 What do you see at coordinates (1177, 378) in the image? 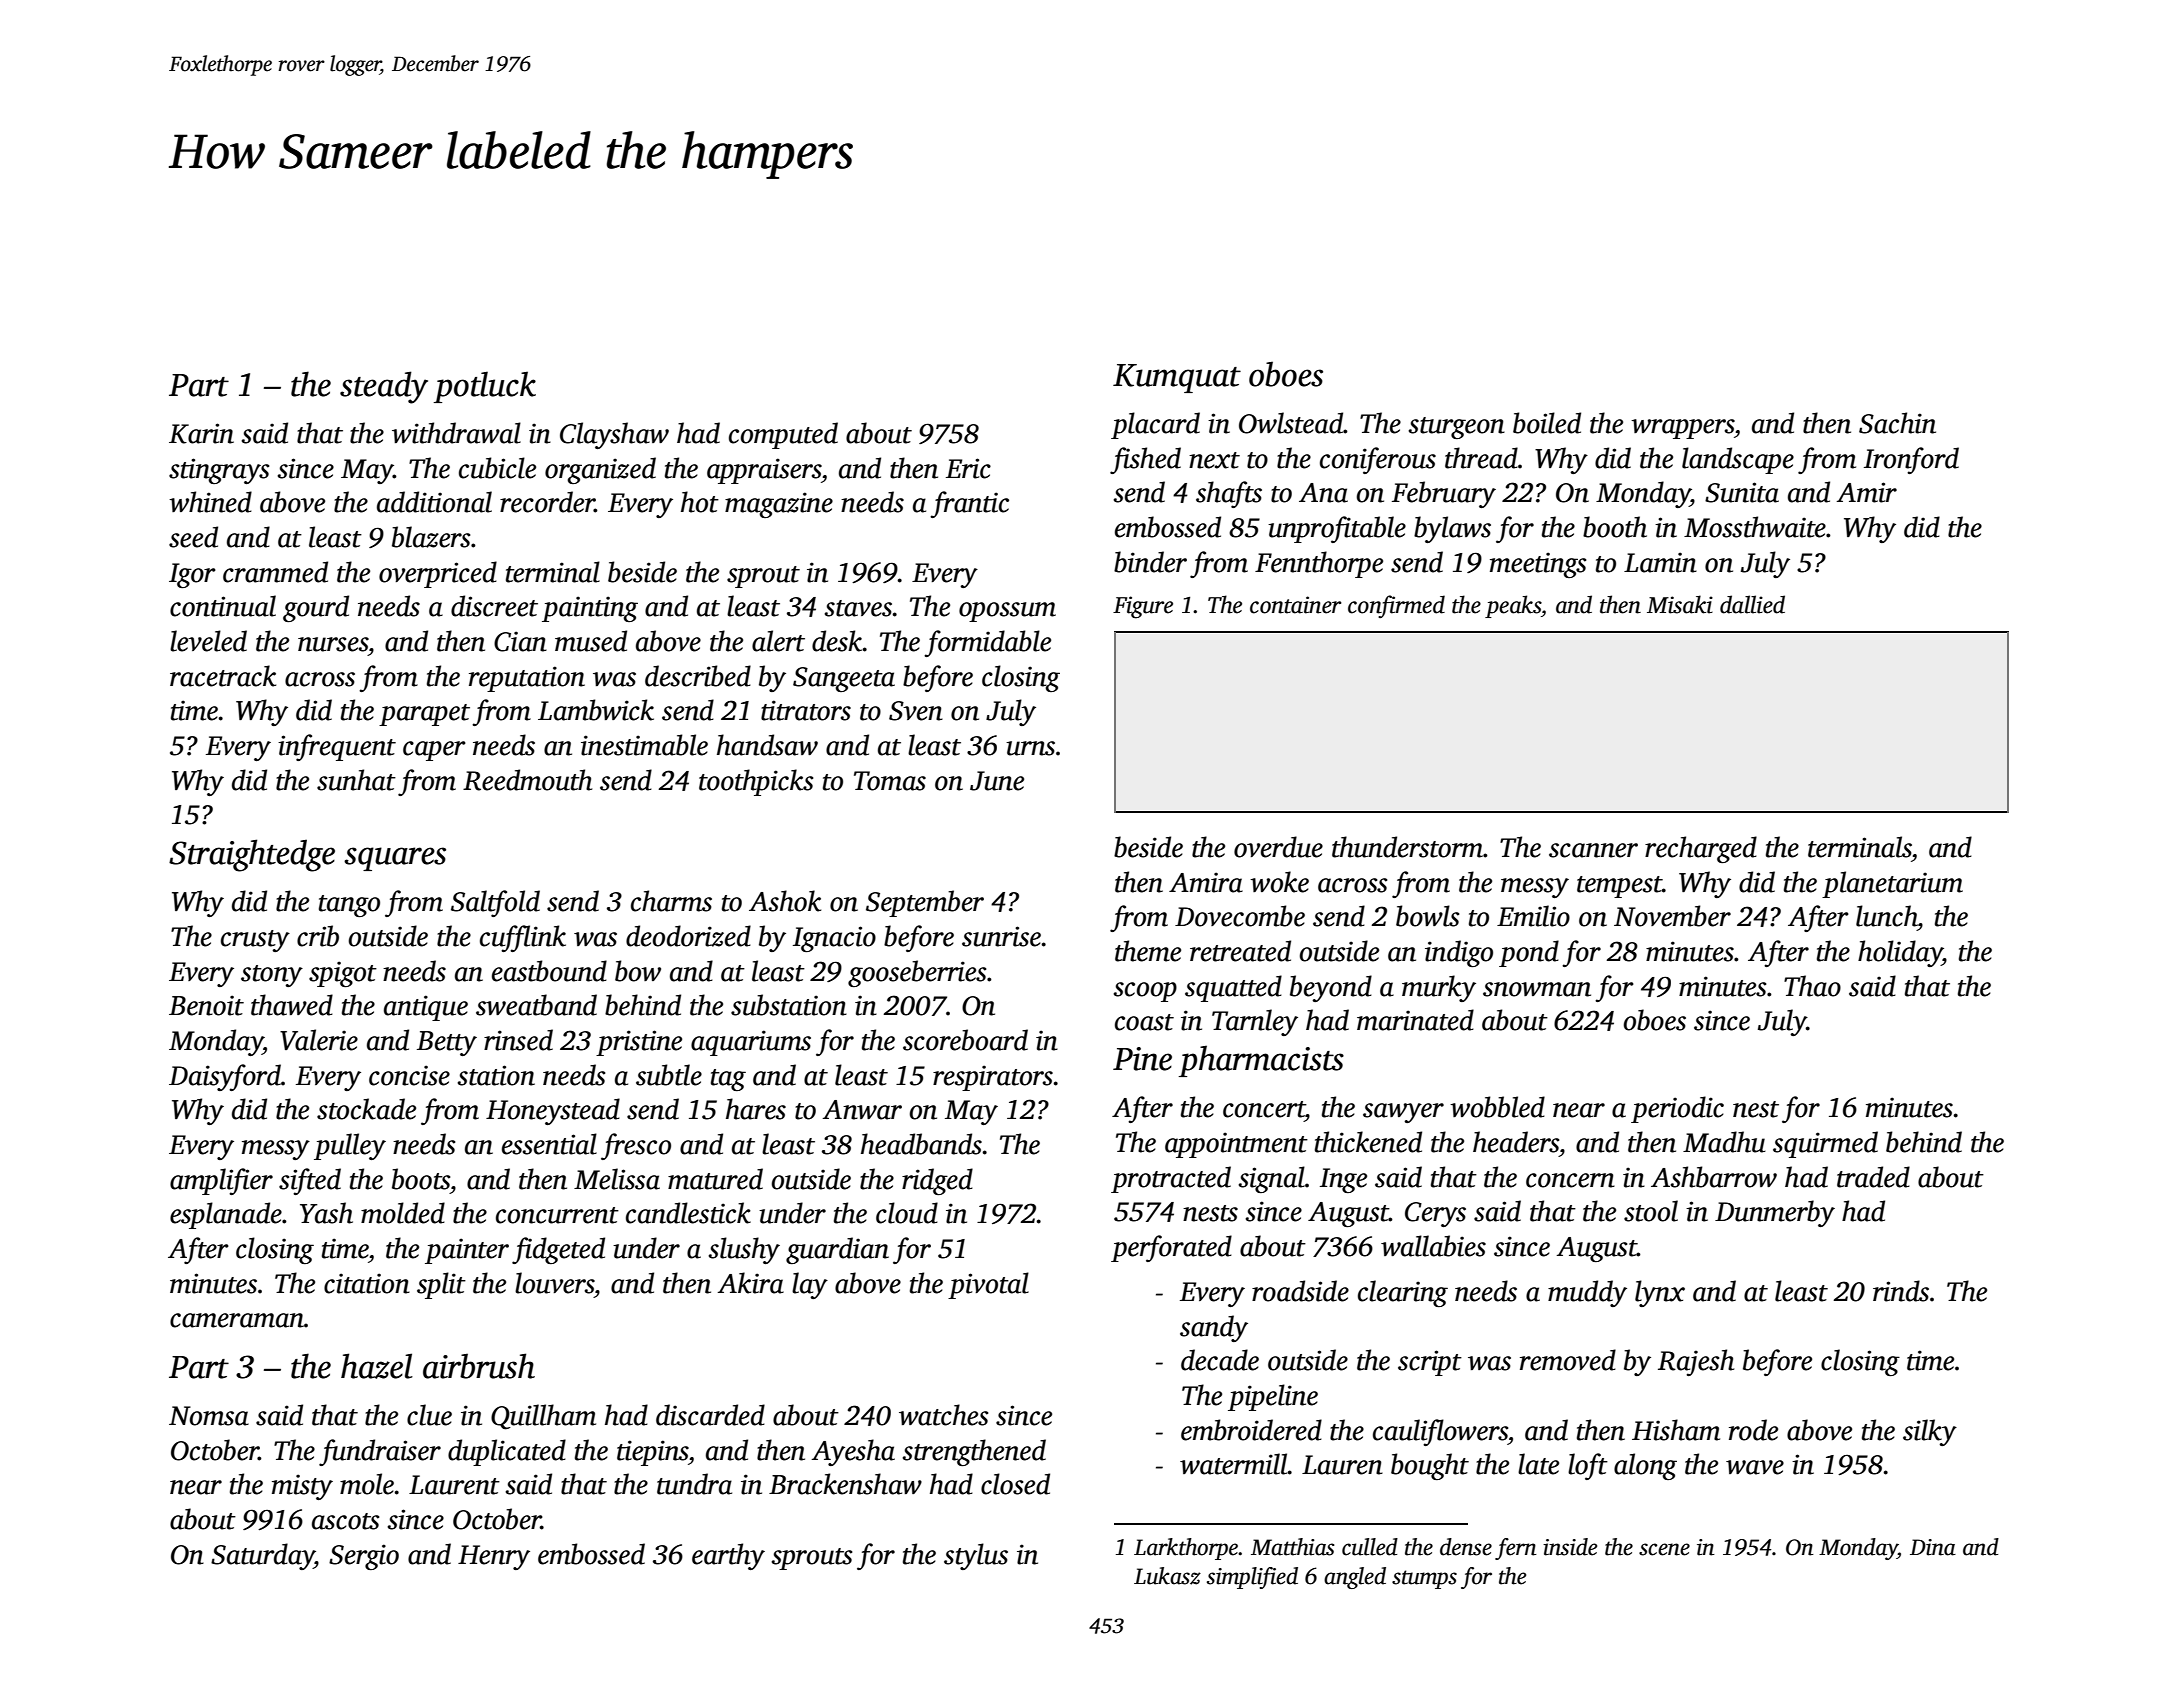
I see `Kumquat` at bounding box center [1177, 378].
